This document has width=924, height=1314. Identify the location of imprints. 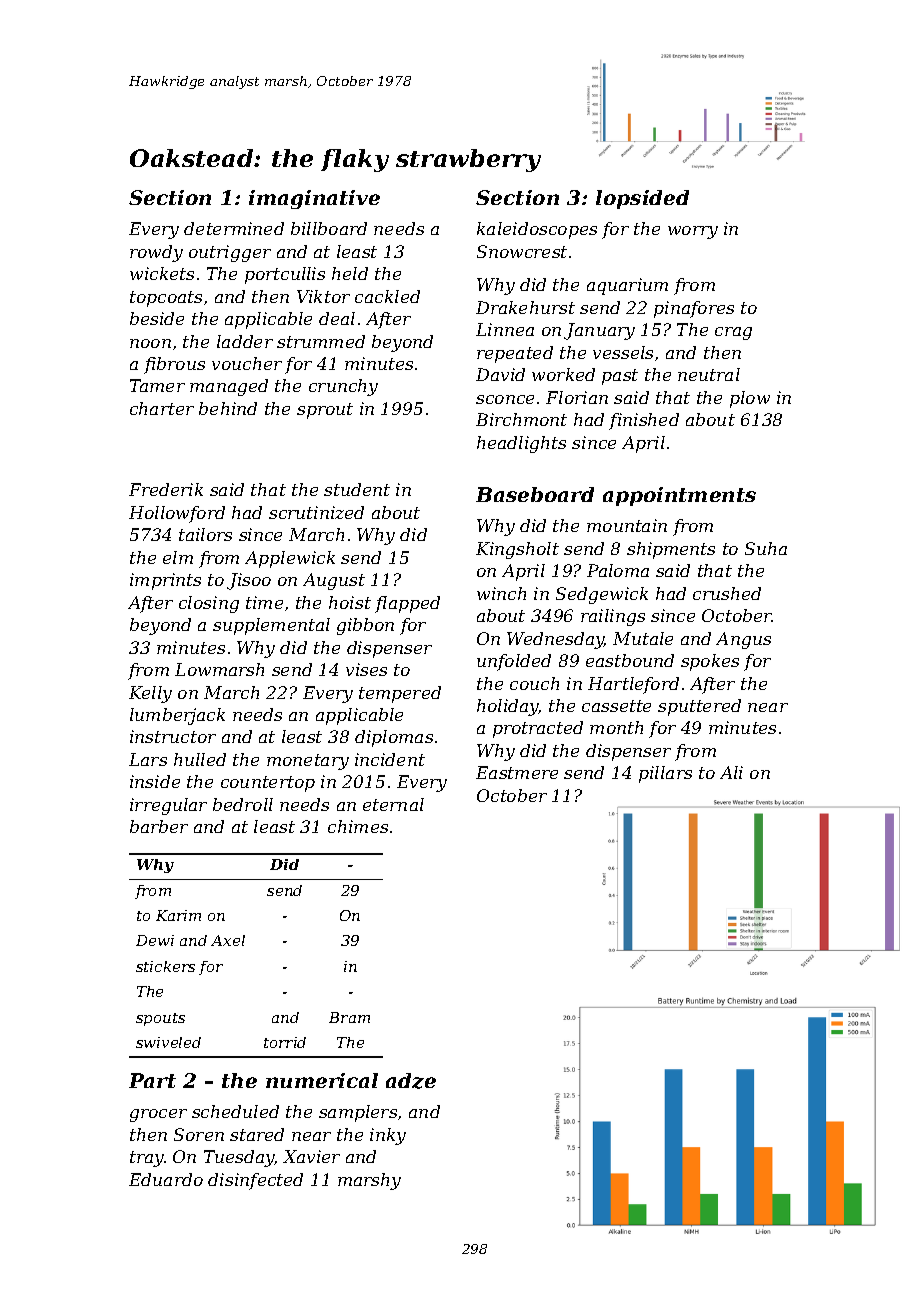
(165, 581).
